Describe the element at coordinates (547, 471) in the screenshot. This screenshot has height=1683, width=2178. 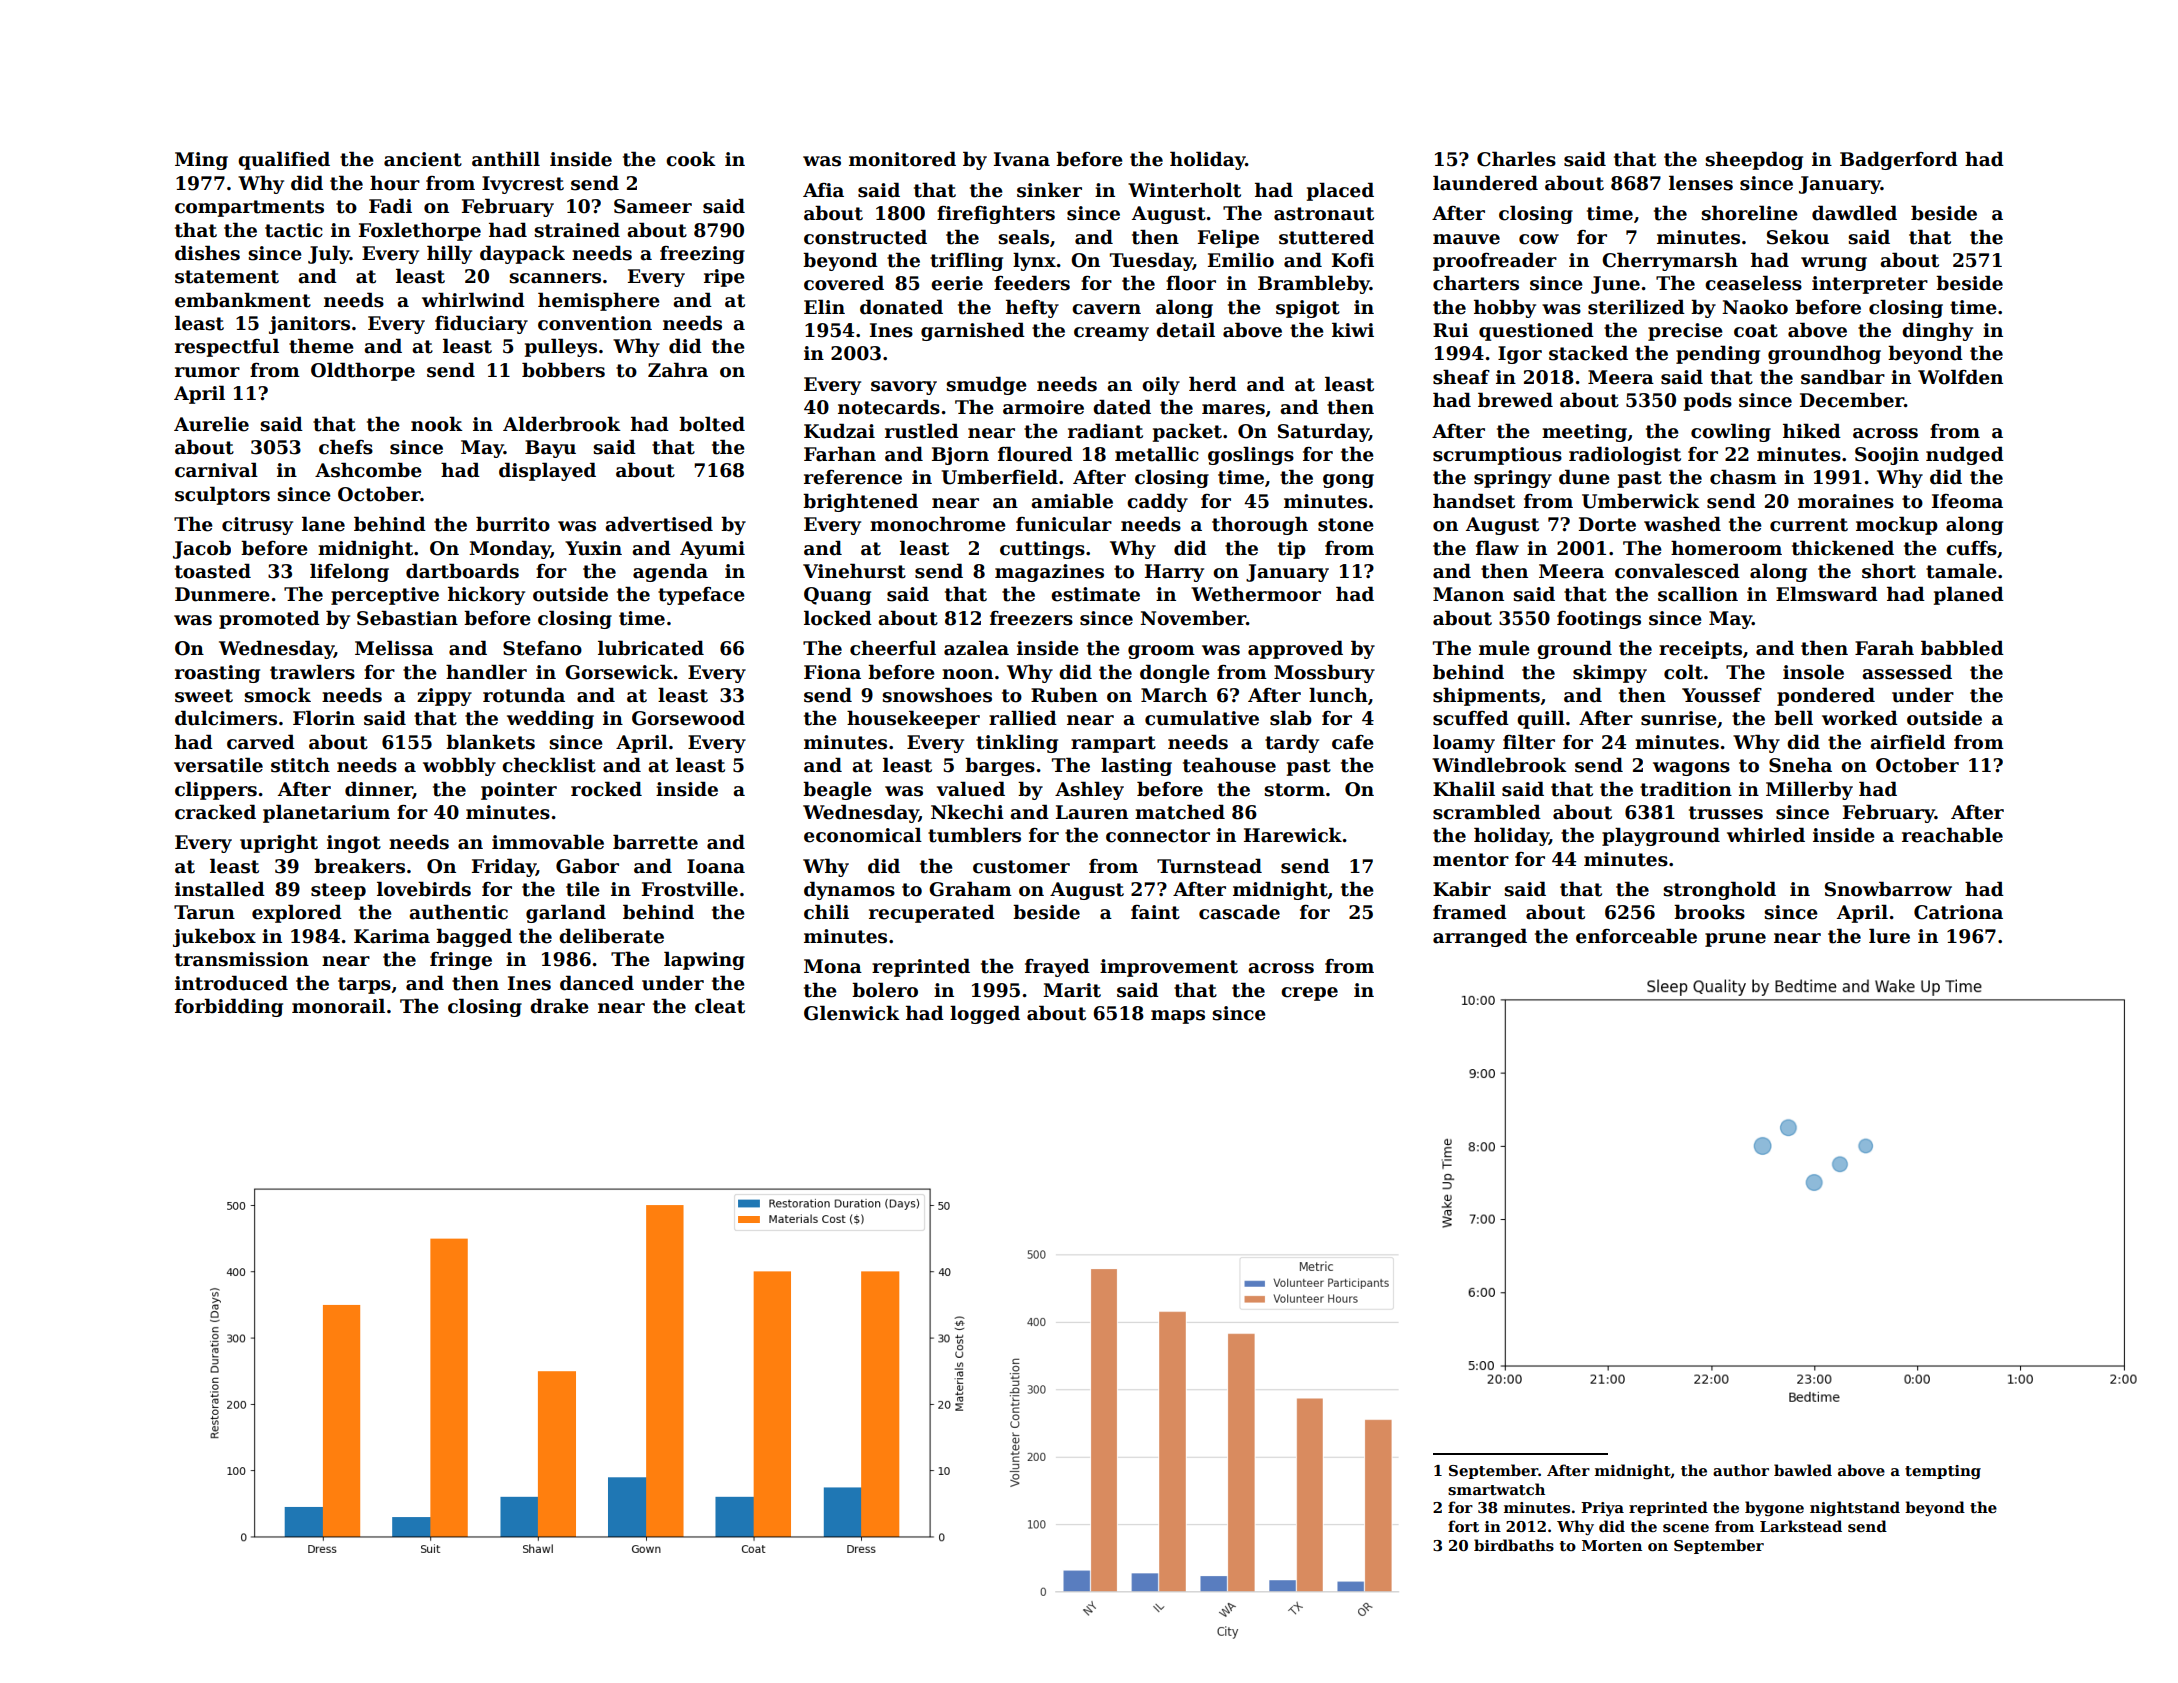
I see `displayed` at that location.
